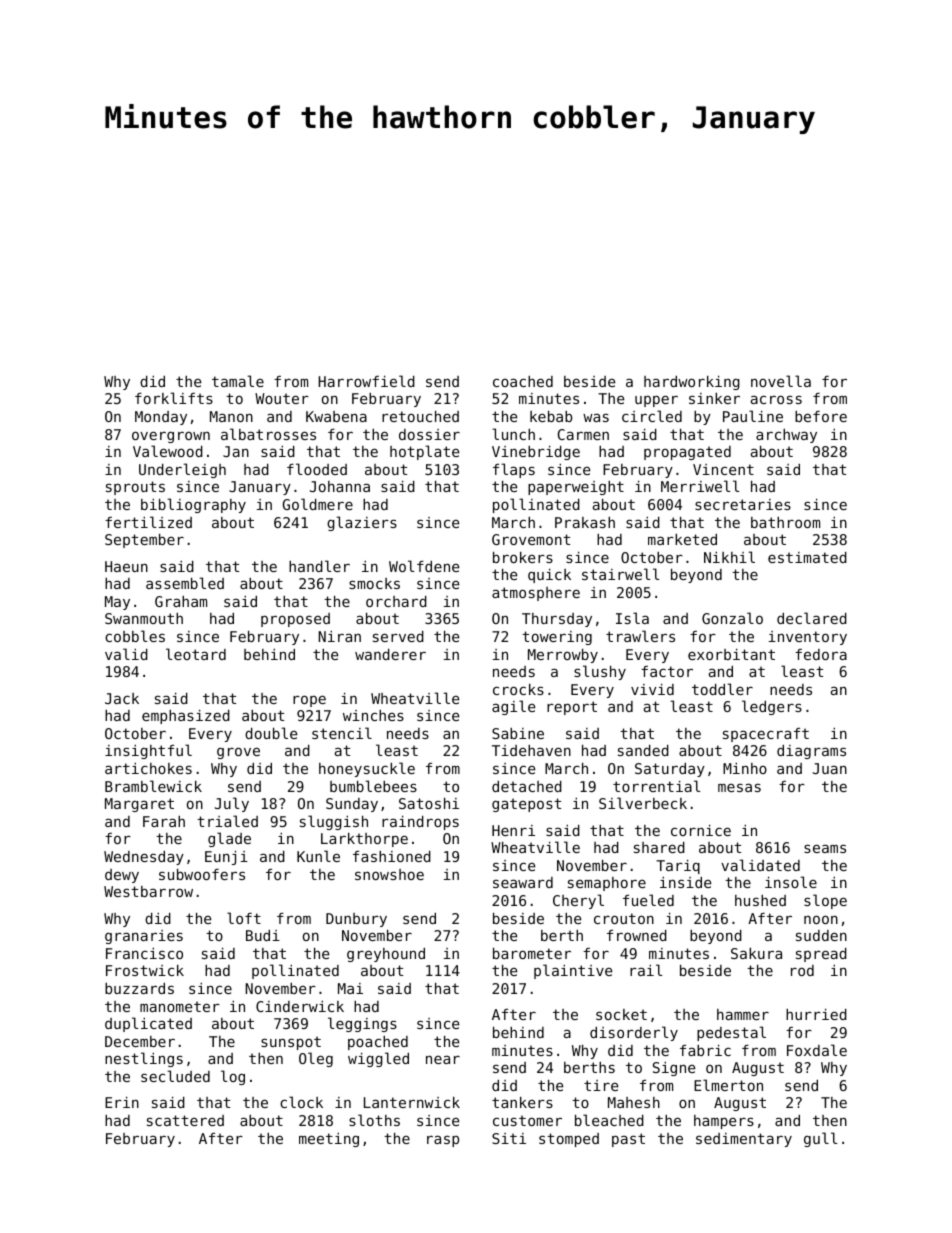  I want to click on detached, so click(527, 786).
